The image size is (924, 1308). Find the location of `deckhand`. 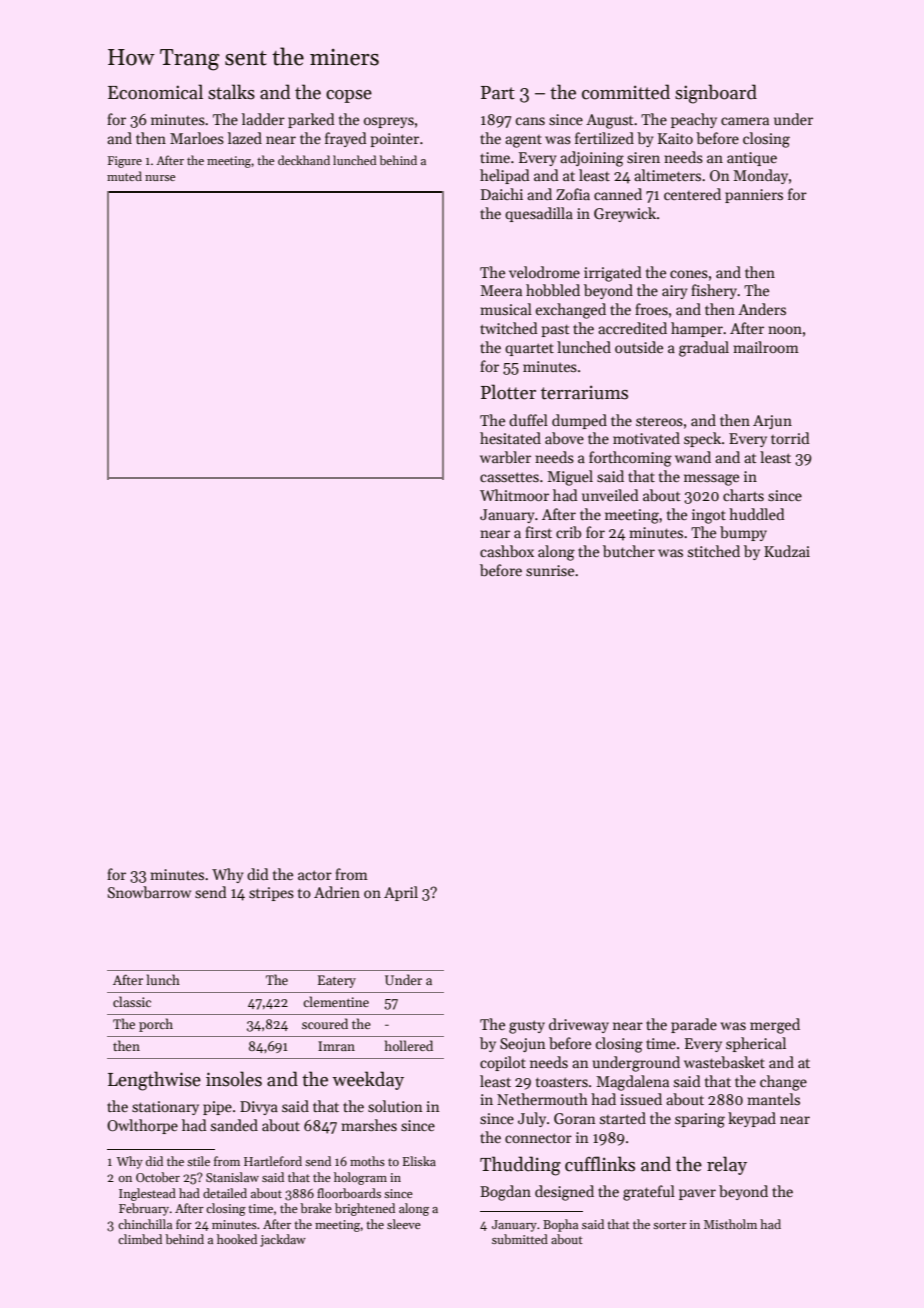

deckhand is located at coordinates (304, 160).
